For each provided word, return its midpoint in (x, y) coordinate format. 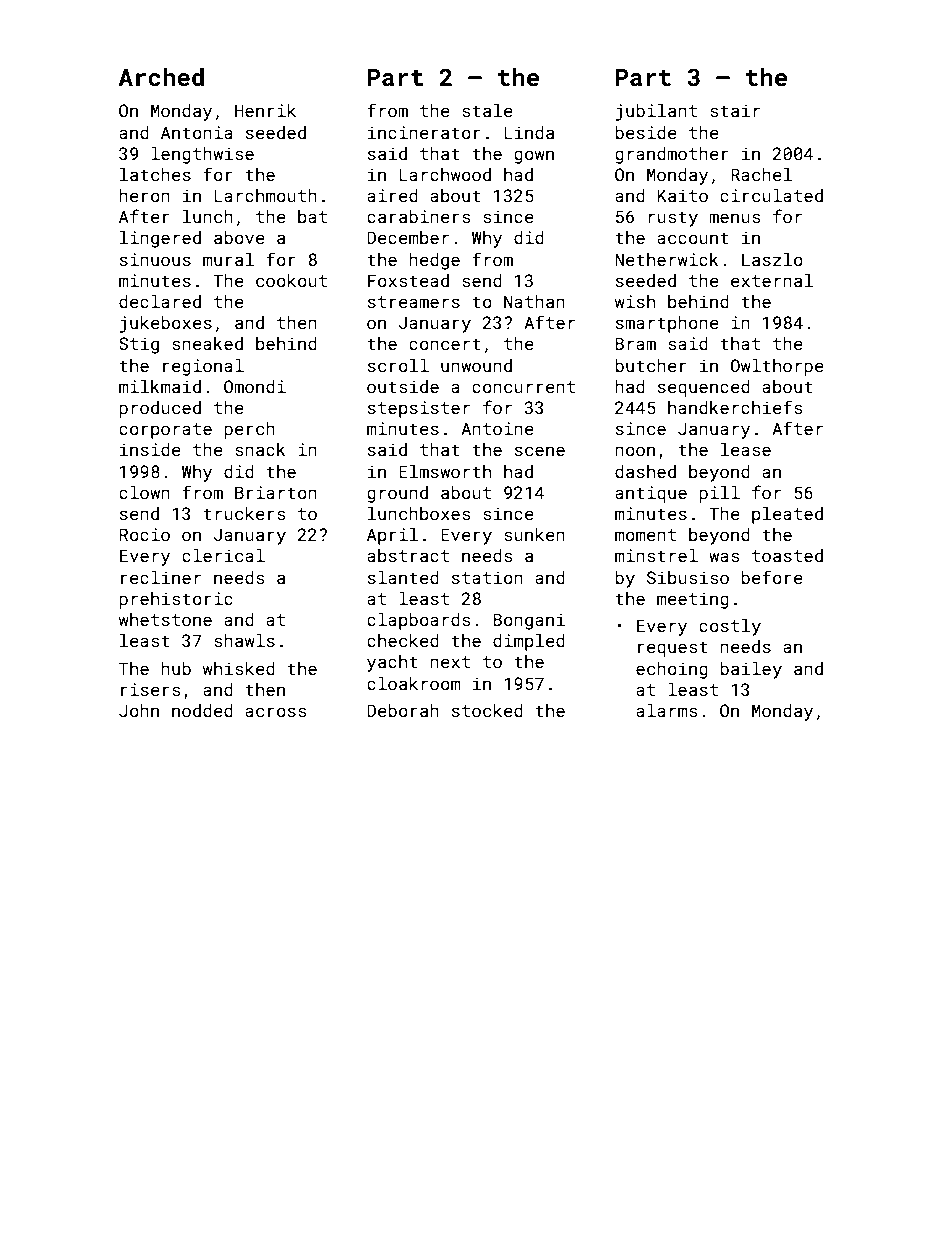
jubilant (656, 112)
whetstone (165, 619)
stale (487, 110)
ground (397, 494)
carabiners (419, 216)
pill (719, 494)
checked (403, 640)
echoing (672, 670)
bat (312, 216)
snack (260, 449)
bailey (751, 670)
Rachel (761, 174)
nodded (202, 710)
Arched (161, 77)
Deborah (403, 710)
